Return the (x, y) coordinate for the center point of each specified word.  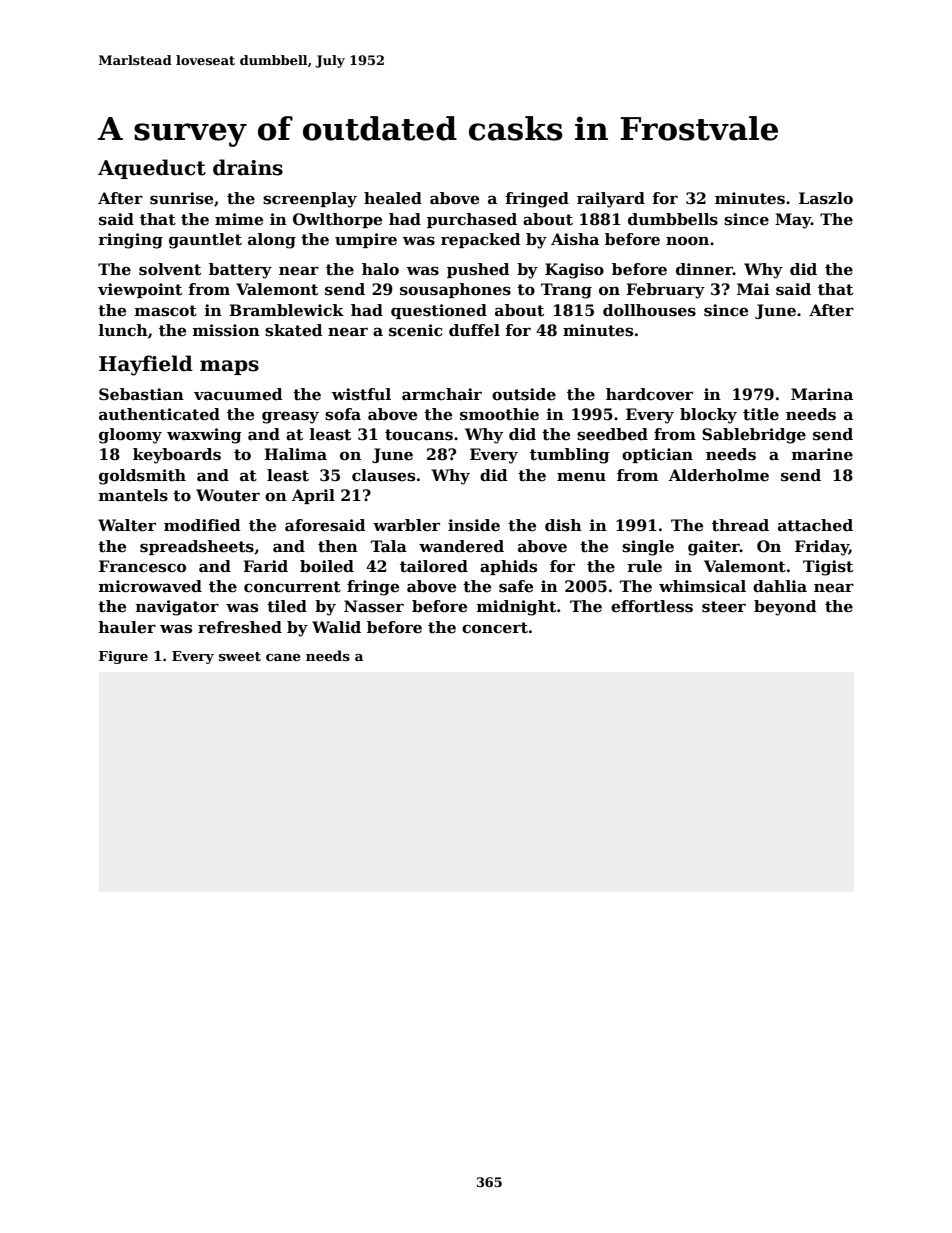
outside (524, 394)
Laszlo (826, 198)
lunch (123, 330)
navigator (177, 608)
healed (393, 198)
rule (644, 566)
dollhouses (649, 310)
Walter (127, 525)
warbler (406, 525)
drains (248, 167)
